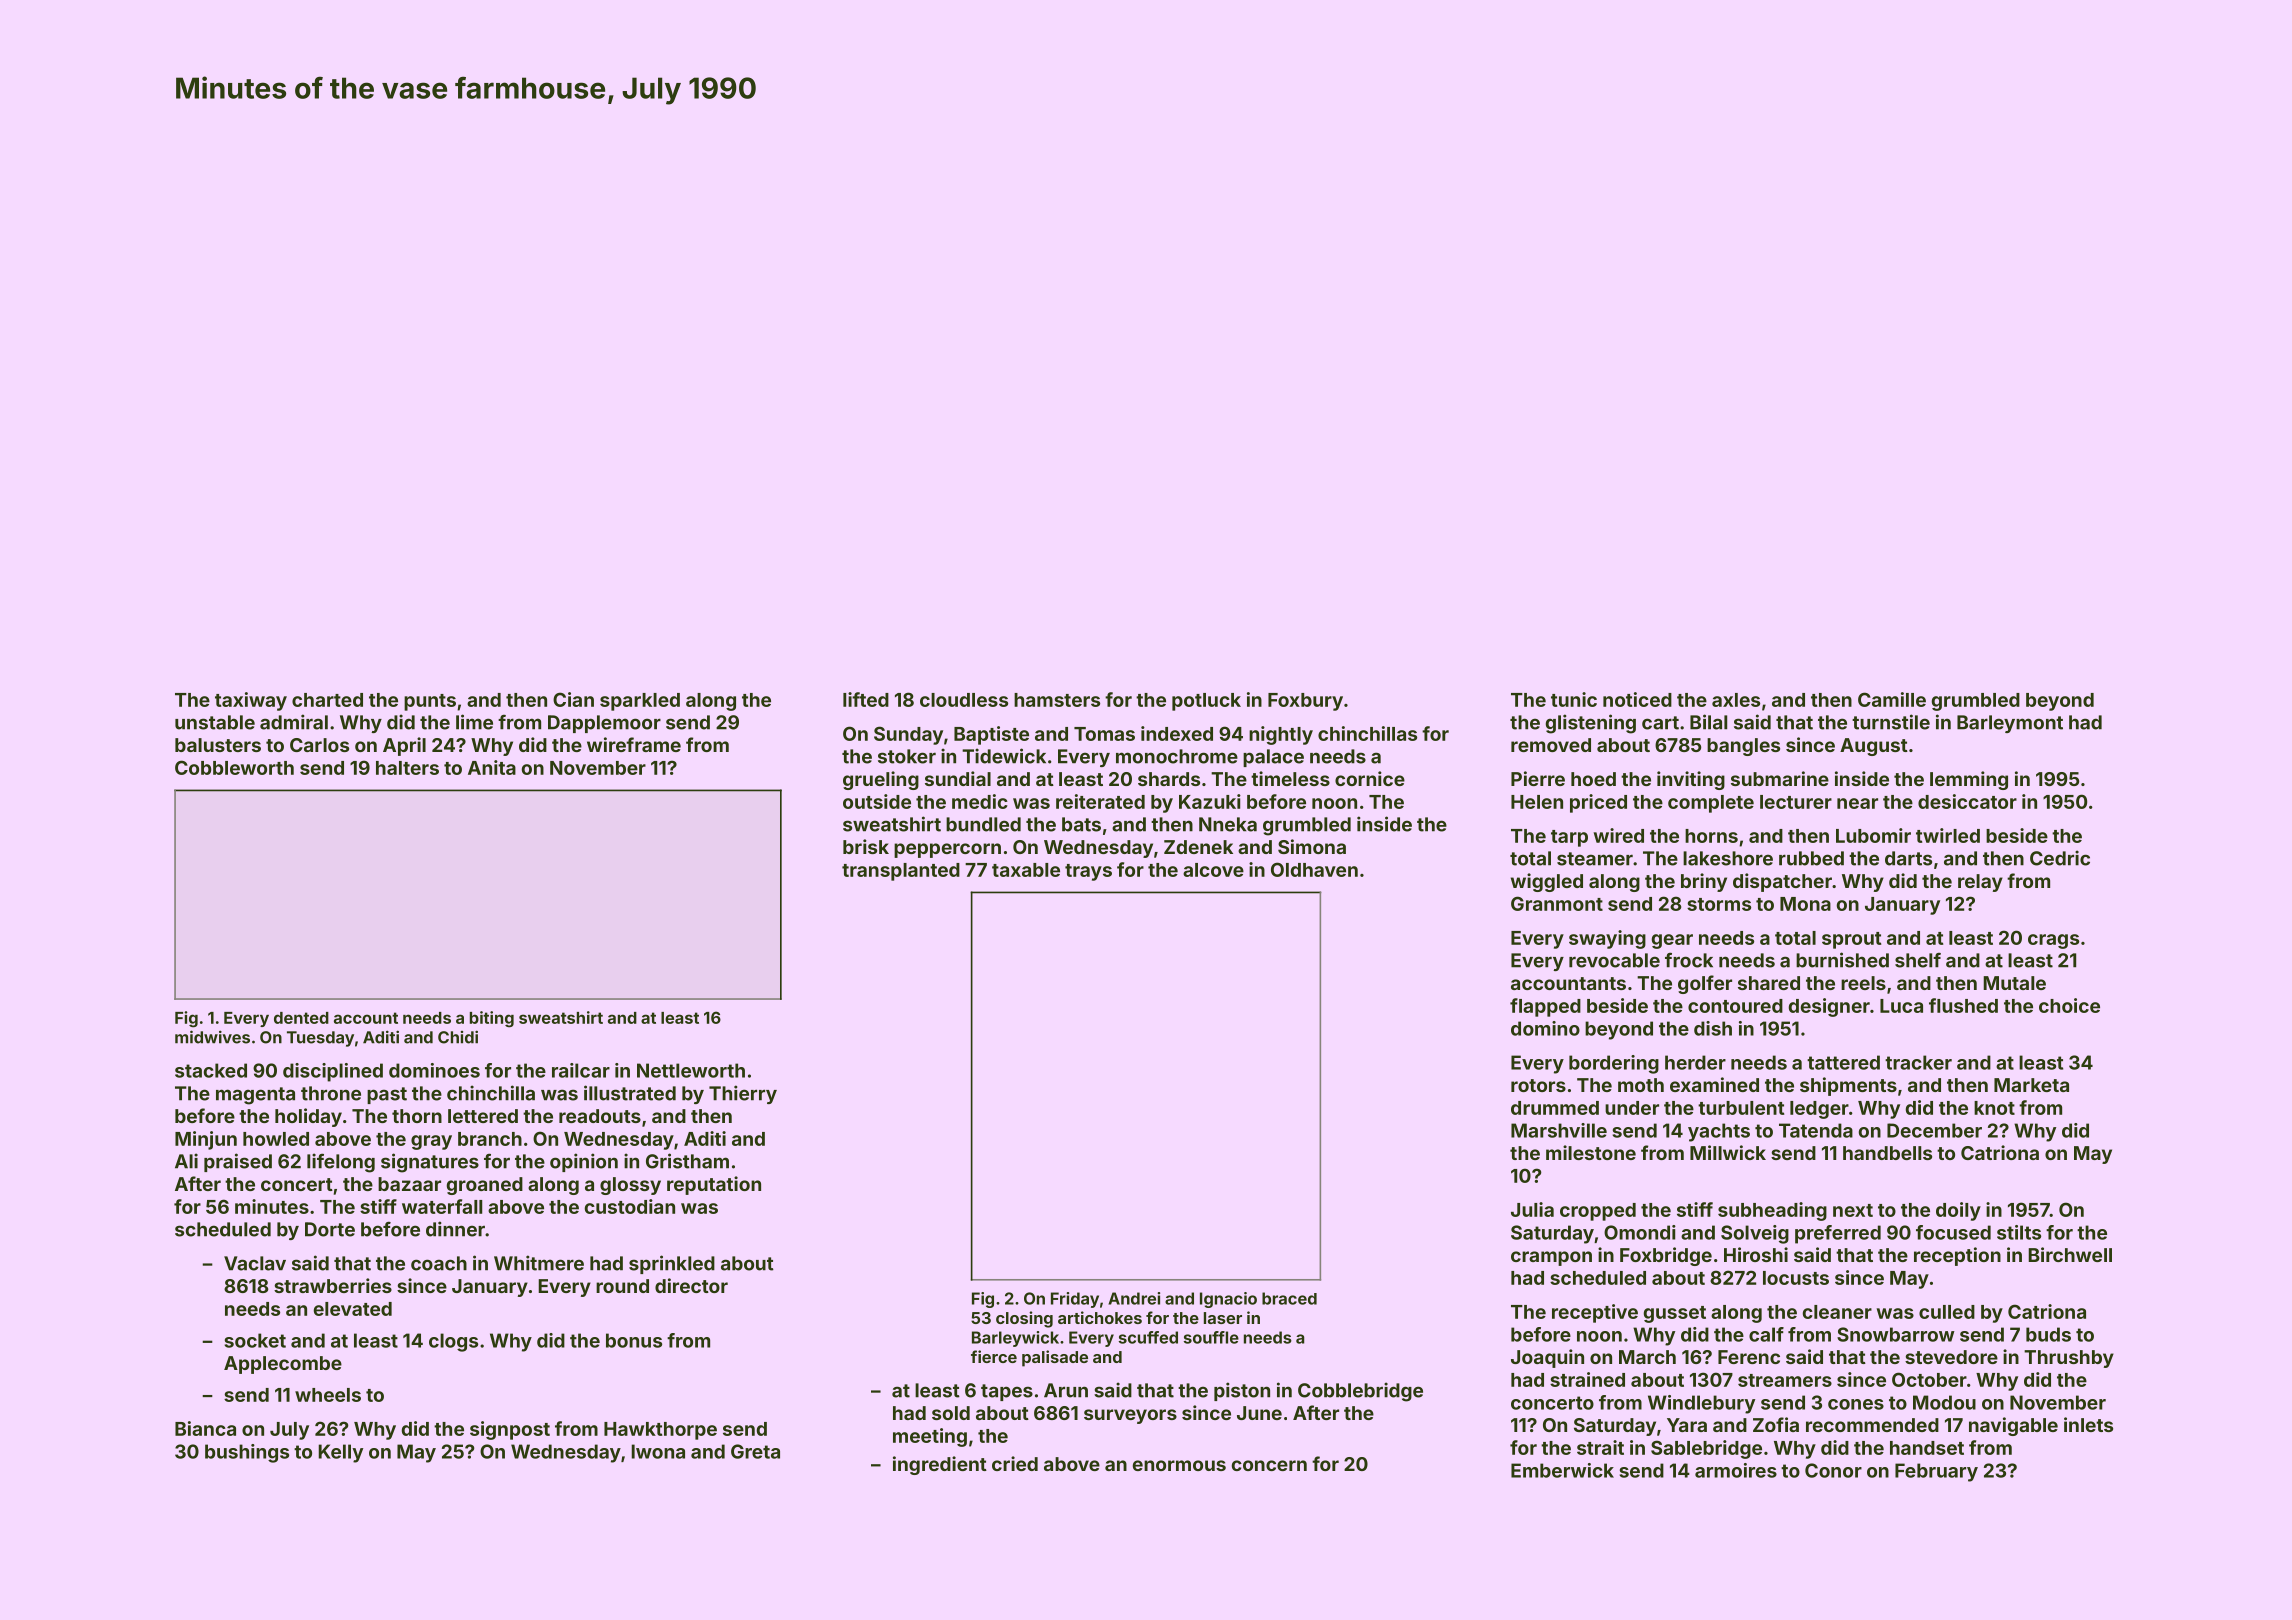  I want to click on Marketa, so click(2031, 1085).
